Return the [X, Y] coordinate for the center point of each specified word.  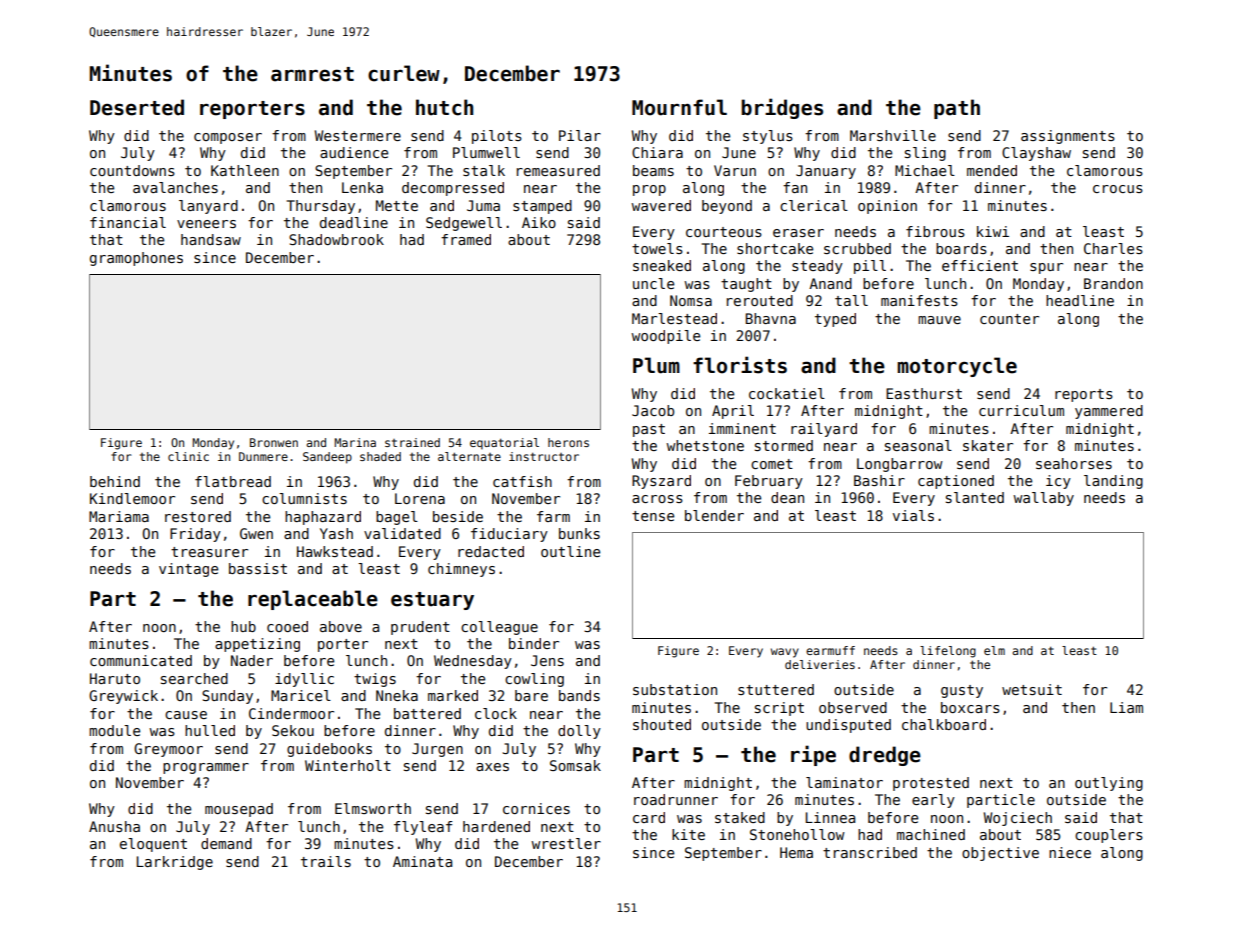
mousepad [239, 810]
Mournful [679, 107]
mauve [939, 320]
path [957, 109]
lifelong [948, 652]
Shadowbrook [336, 239]
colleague [499, 628]
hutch [444, 107]
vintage [188, 570]
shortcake [775, 248]
